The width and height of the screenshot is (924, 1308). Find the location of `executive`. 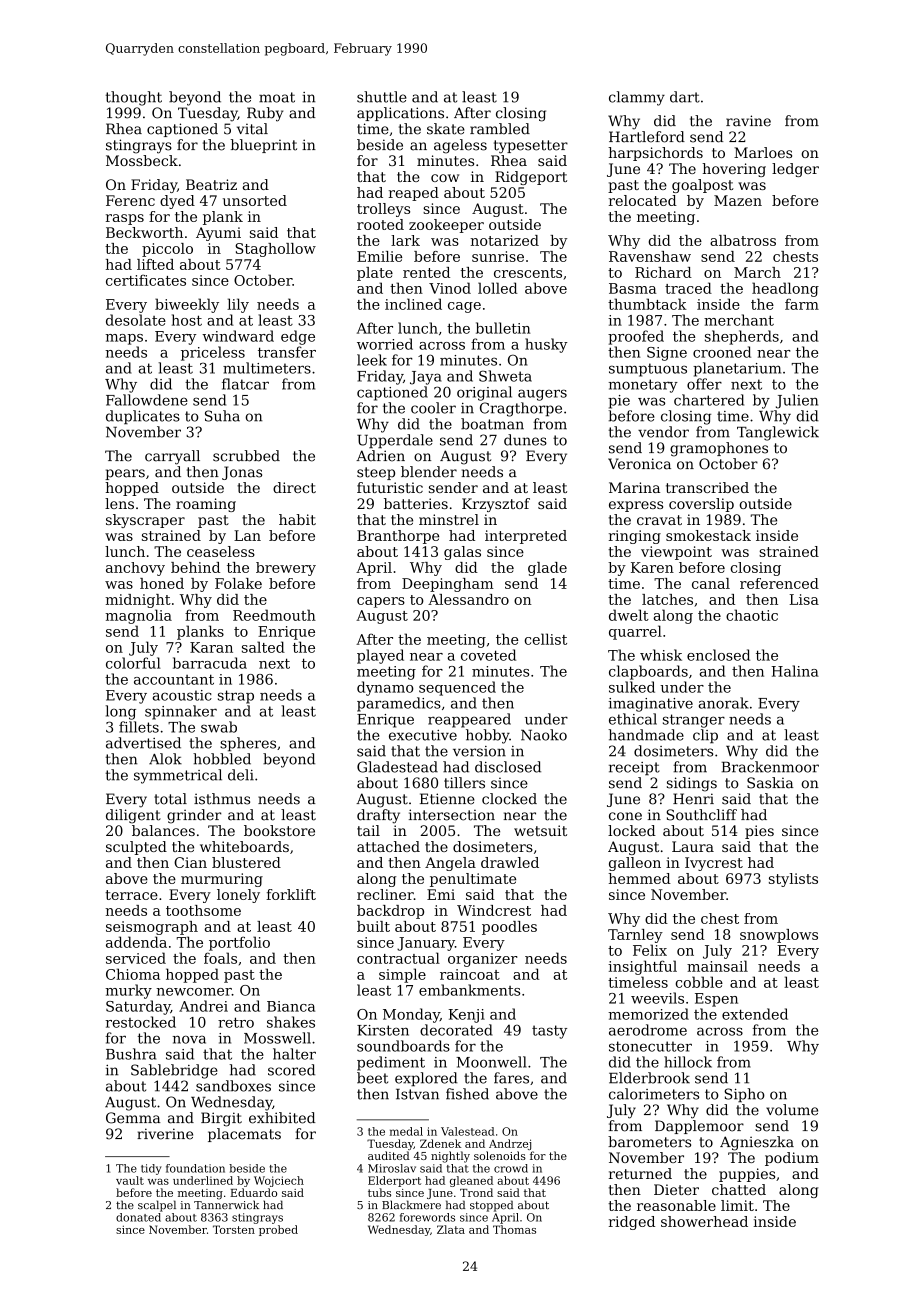

executive is located at coordinates (423, 735).
